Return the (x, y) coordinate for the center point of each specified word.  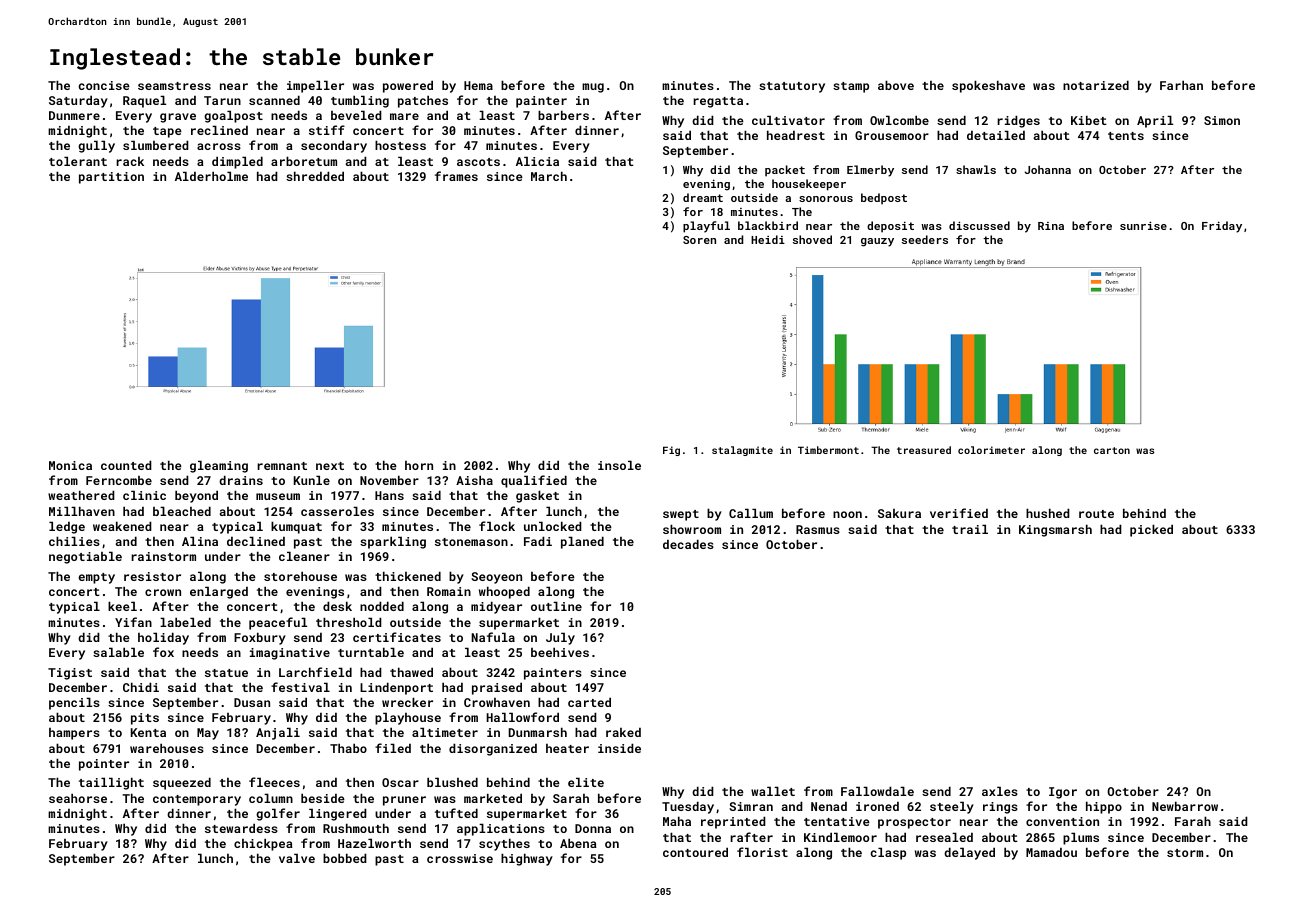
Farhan (1181, 85)
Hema (478, 85)
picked (1151, 530)
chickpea (263, 844)
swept (681, 515)
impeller (315, 86)
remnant (282, 466)
